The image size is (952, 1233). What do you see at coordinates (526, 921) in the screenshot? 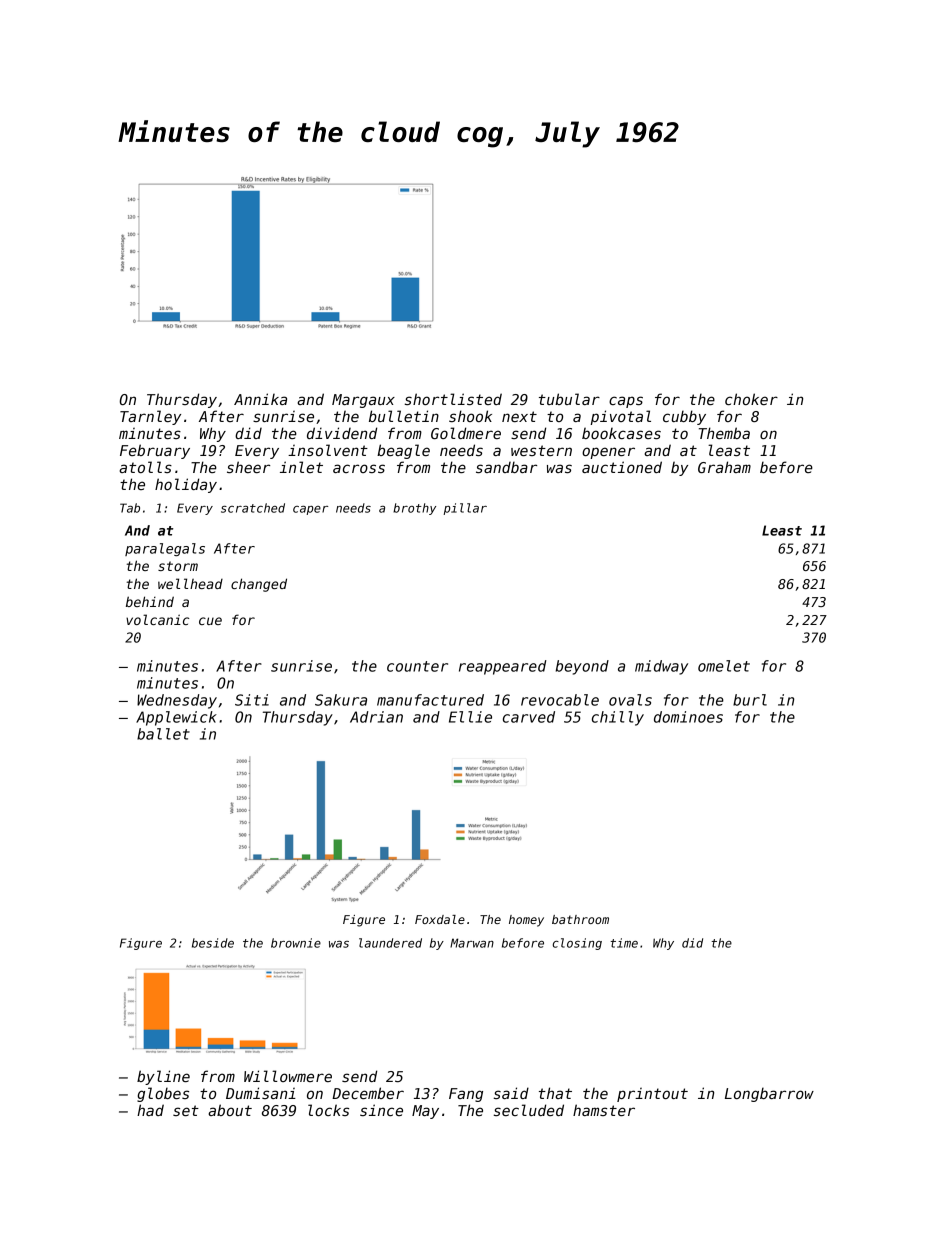
I see `homey` at bounding box center [526, 921].
